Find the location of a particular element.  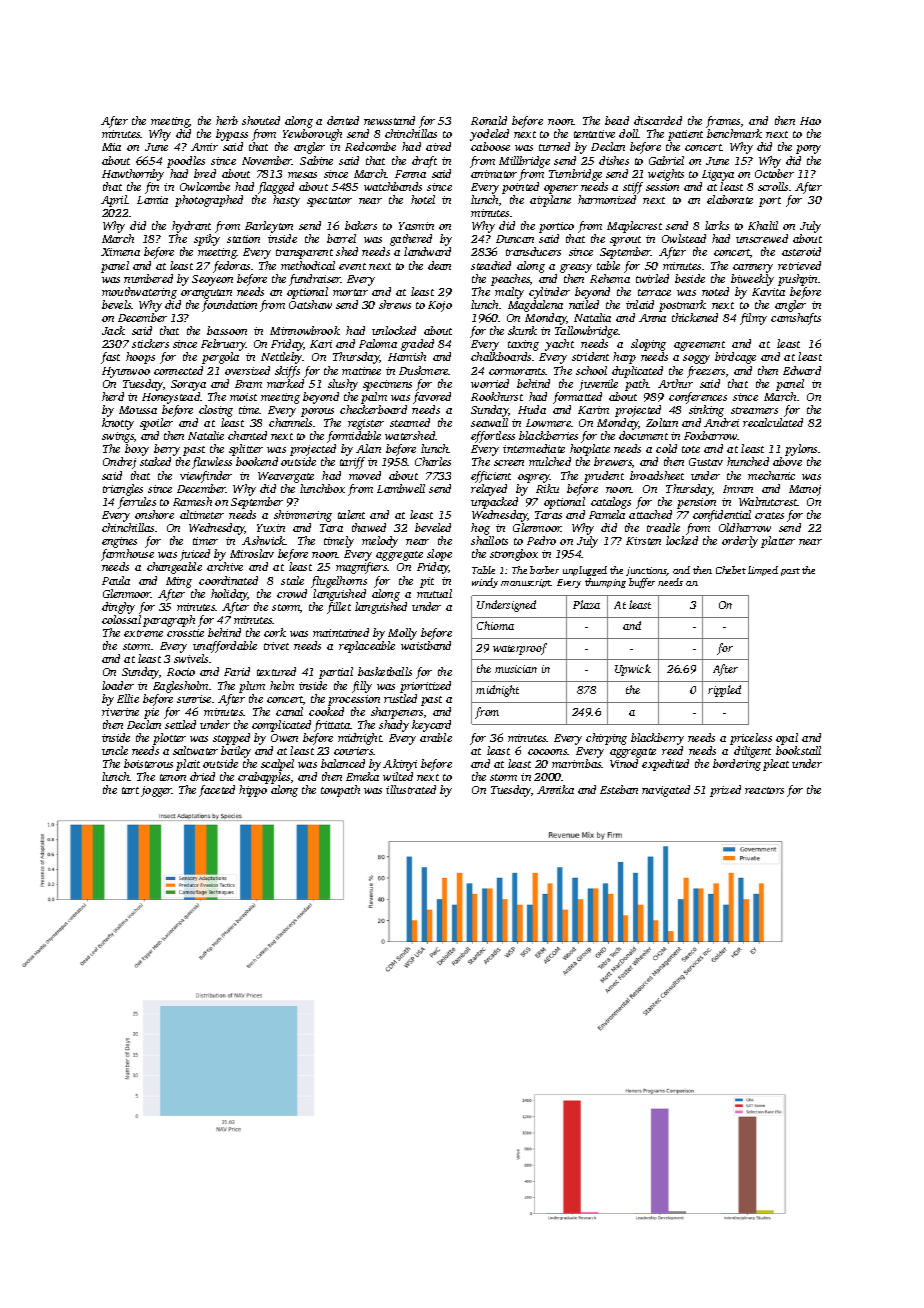

Hawthornby is located at coordinates (133, 175).
